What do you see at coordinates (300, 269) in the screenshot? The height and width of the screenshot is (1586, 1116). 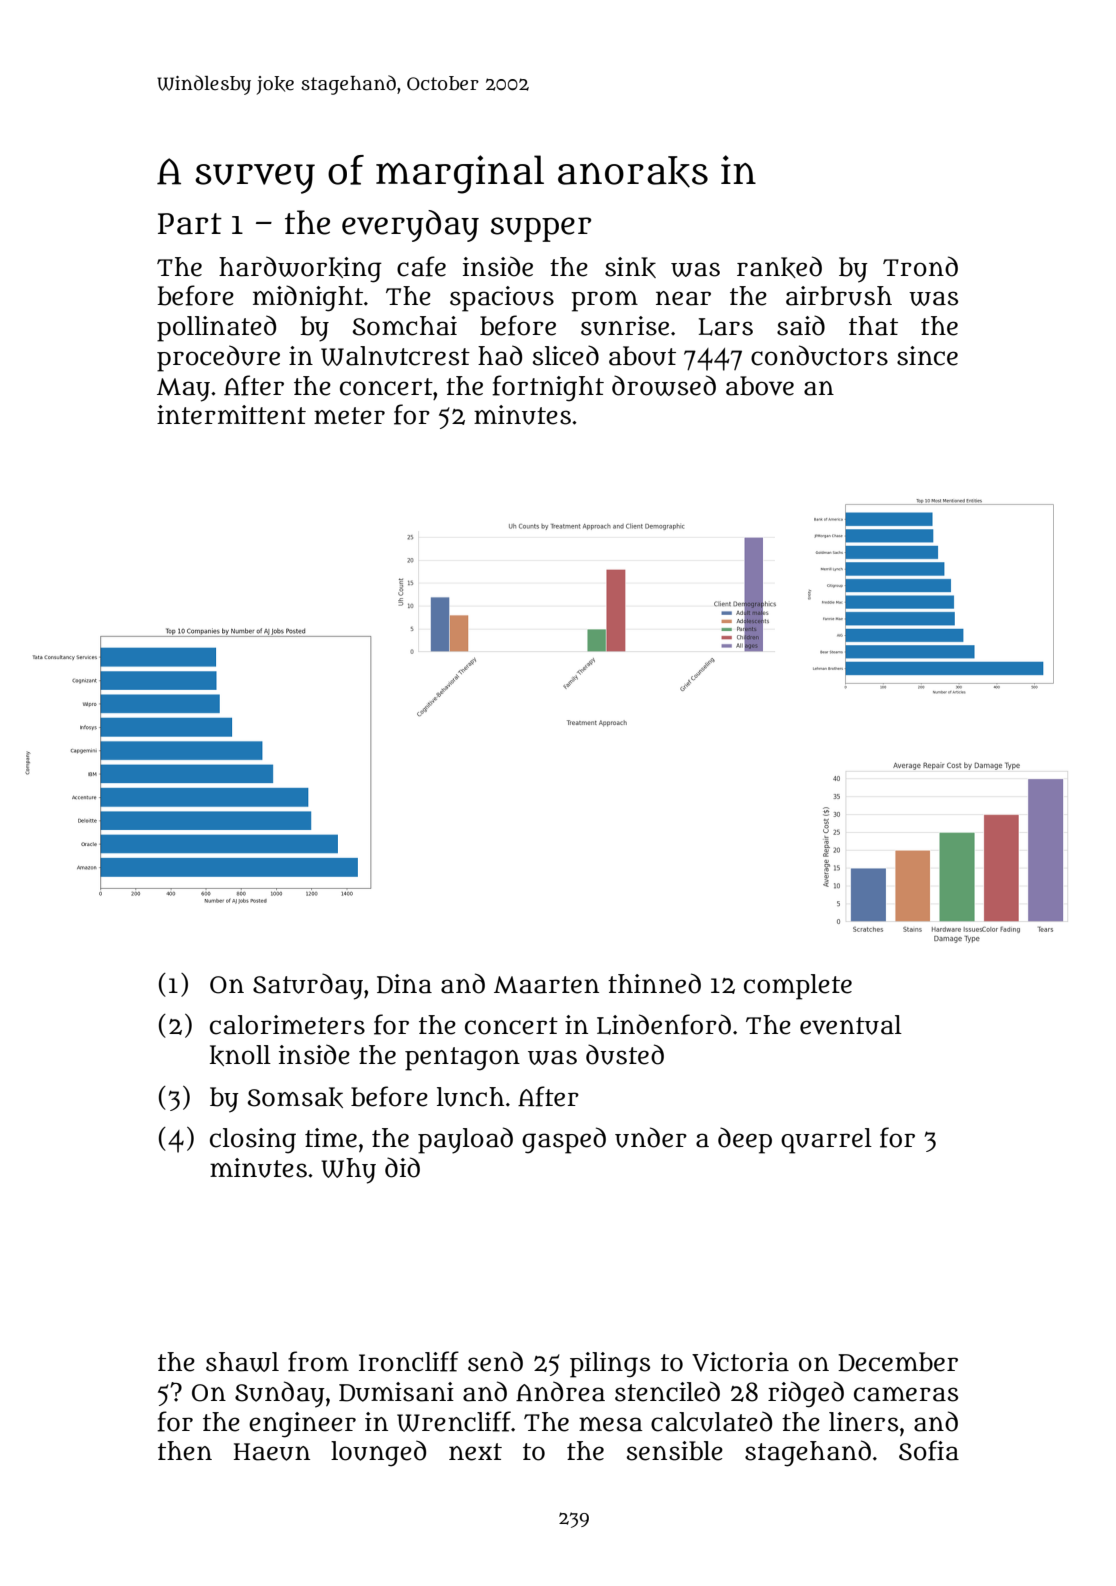 I see `hardworking` at bounding box center [300, 269].
